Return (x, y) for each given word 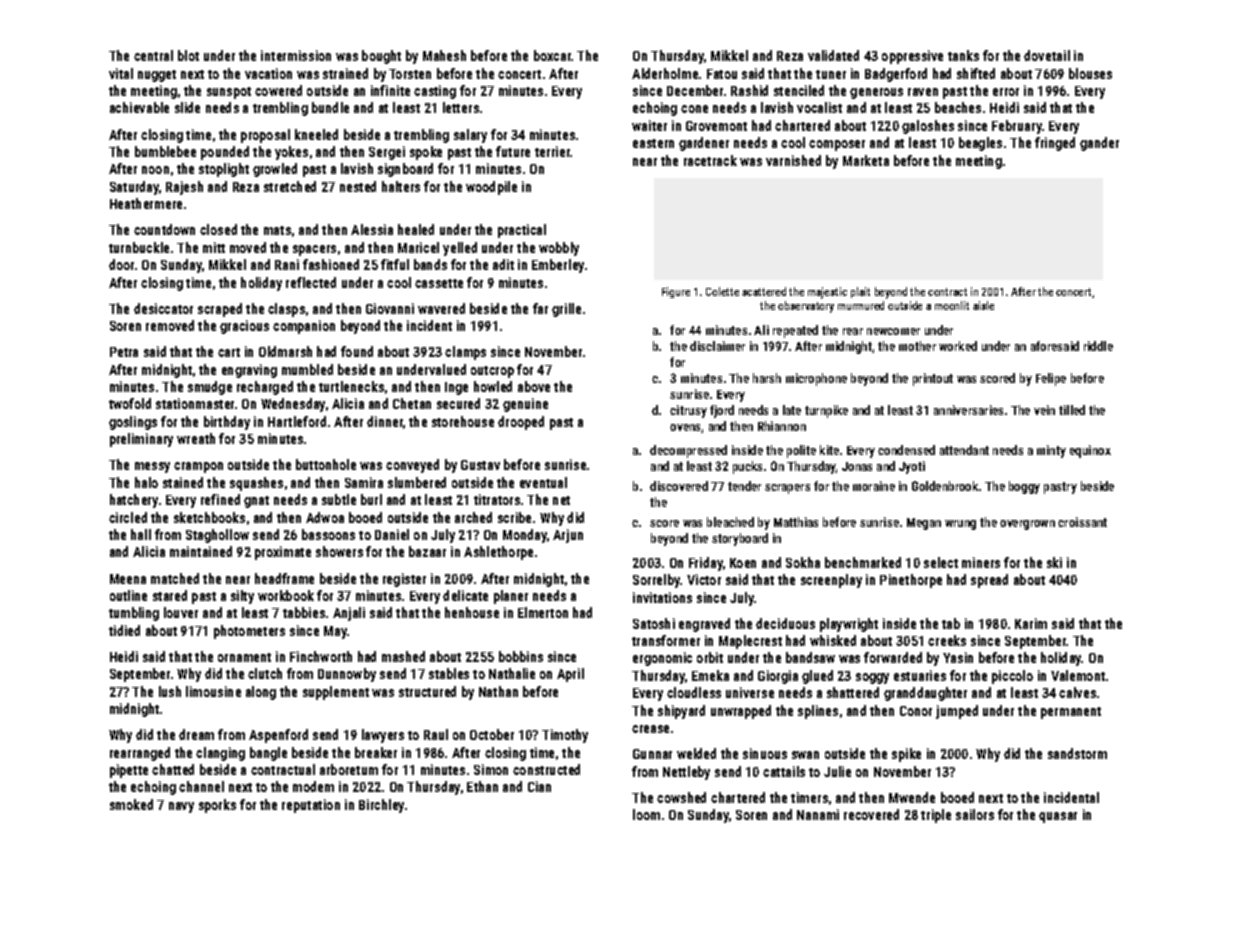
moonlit (952, 305)
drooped (521, 423)
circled (128, 517)
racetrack (710, 160)
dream (196, 734)
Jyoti (912, 467)
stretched (290, 186)
